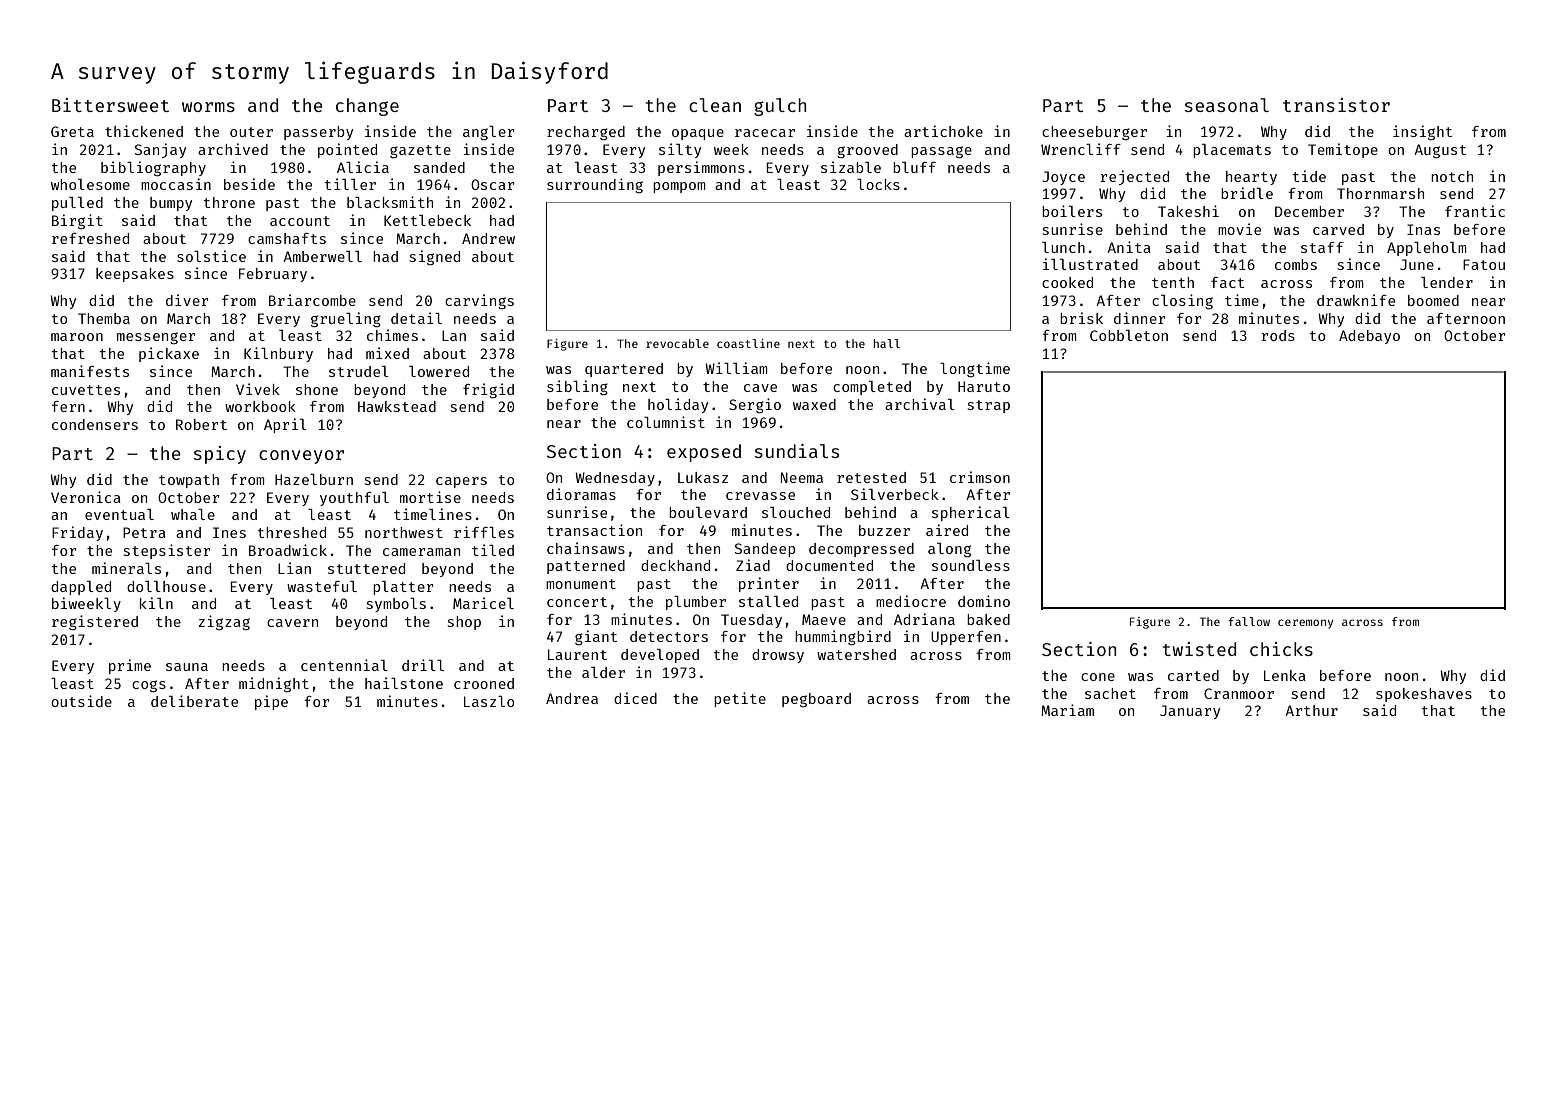 This page has height=1101, width=1557. I want to click on silty, so click(680, 150).
